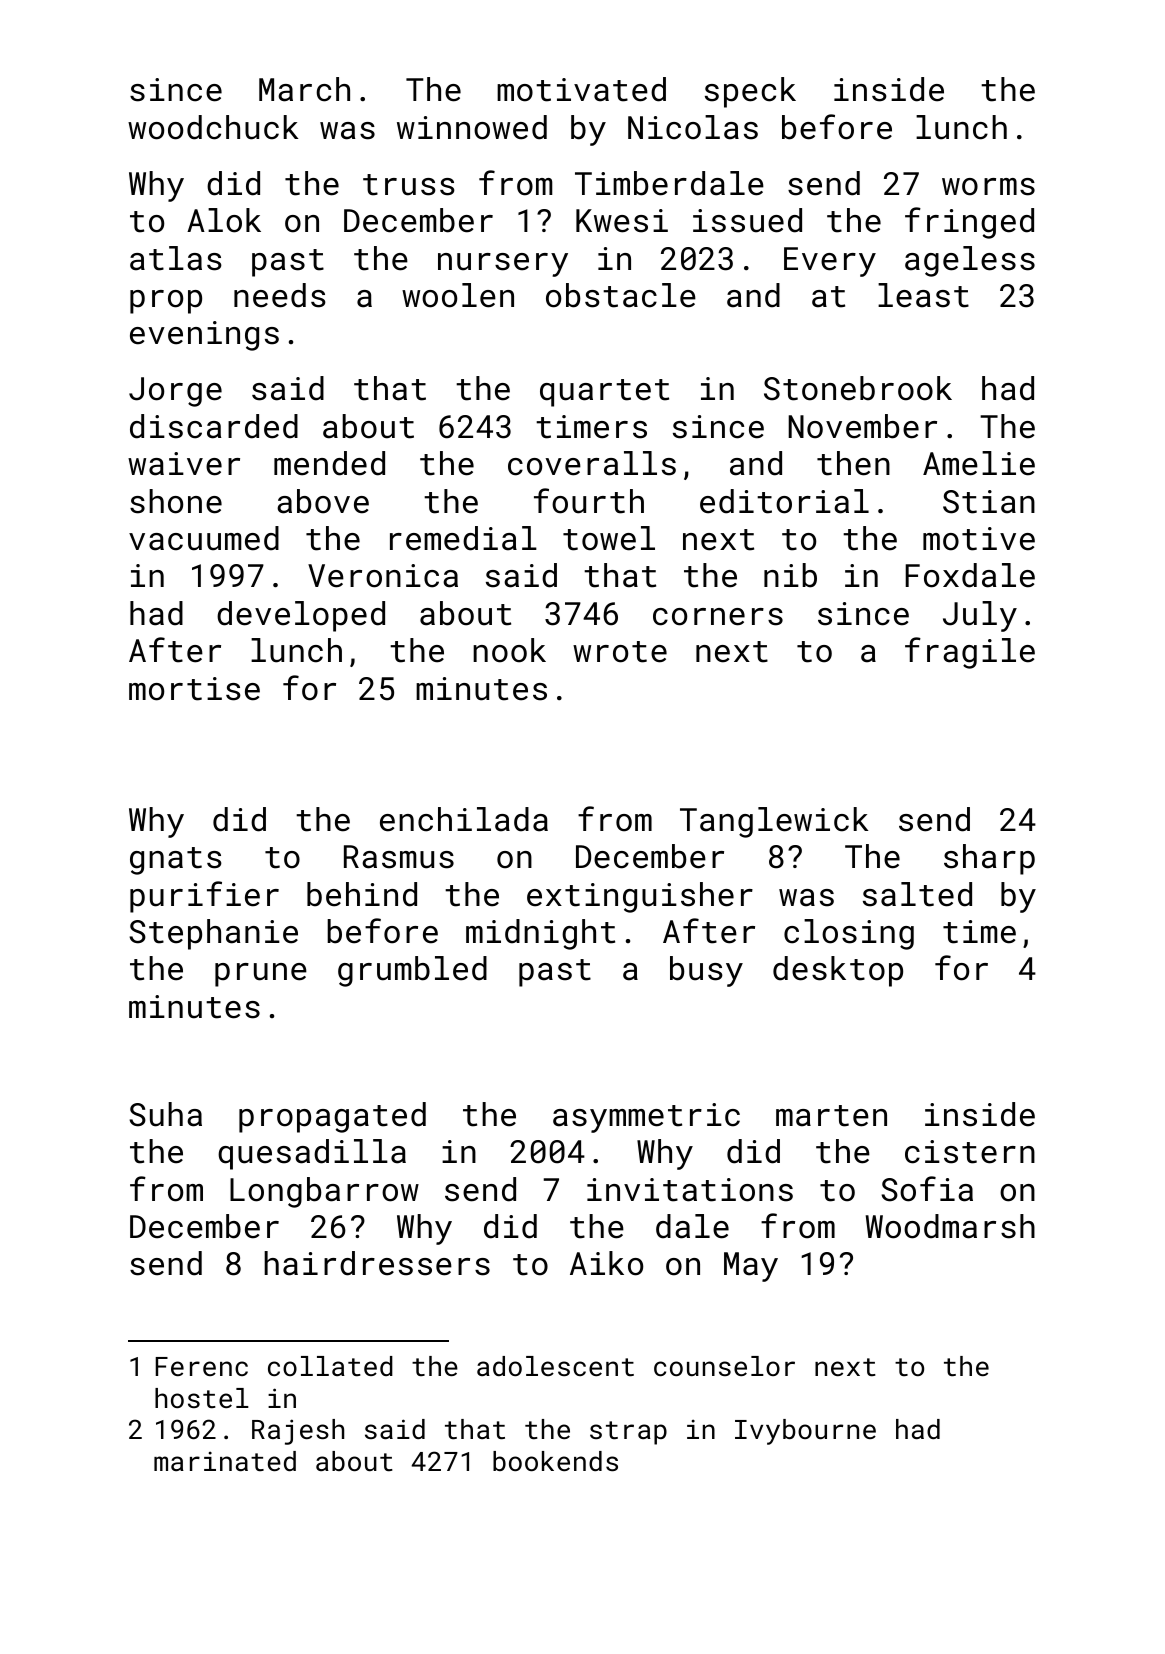 The height and width of the screenshot is (1654, 1165). What do you see at coordinates (472, 127) in the screenshot?
I see `winnowed` at bounding box center [472, 127].
